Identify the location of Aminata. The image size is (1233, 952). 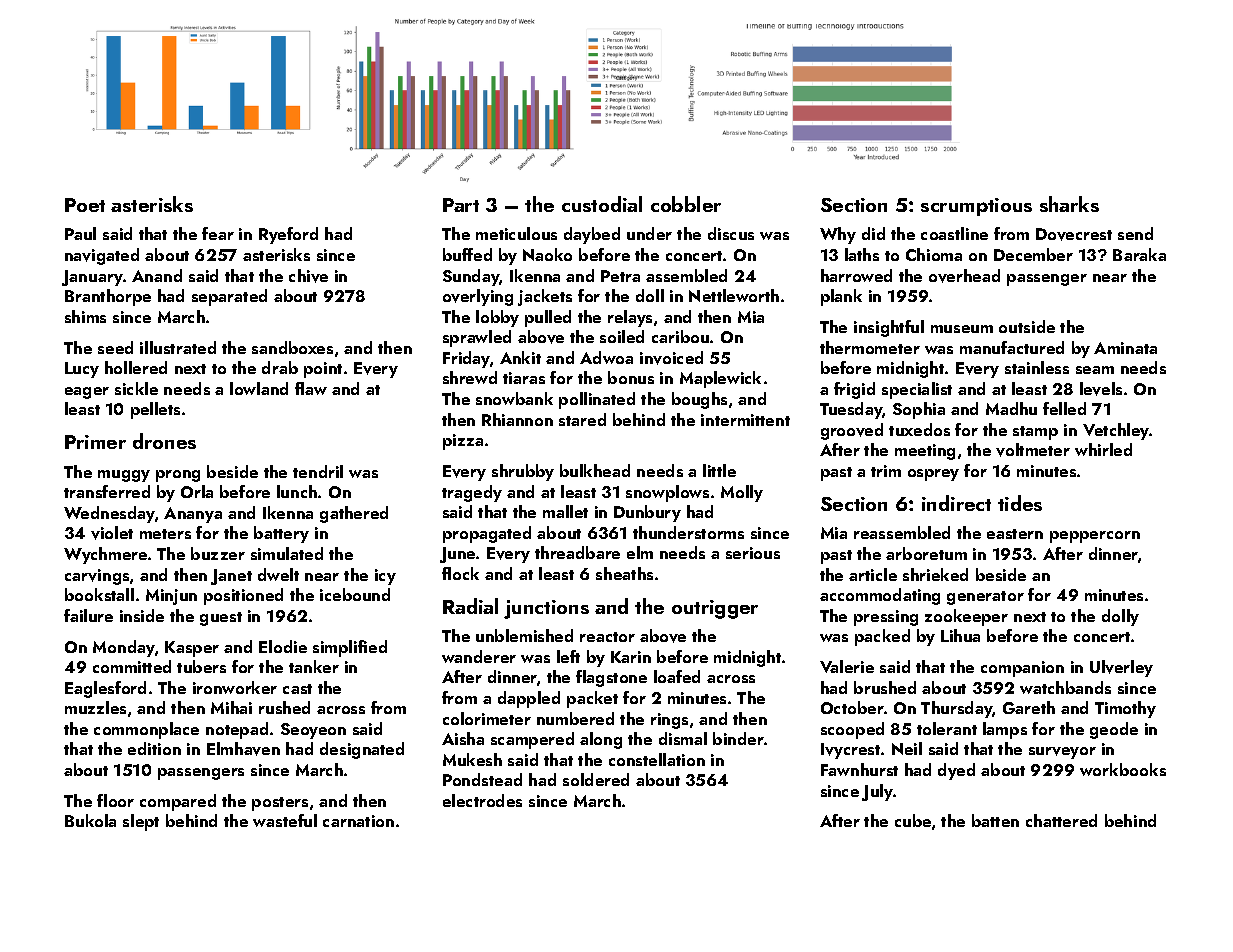
(1125, 348).
